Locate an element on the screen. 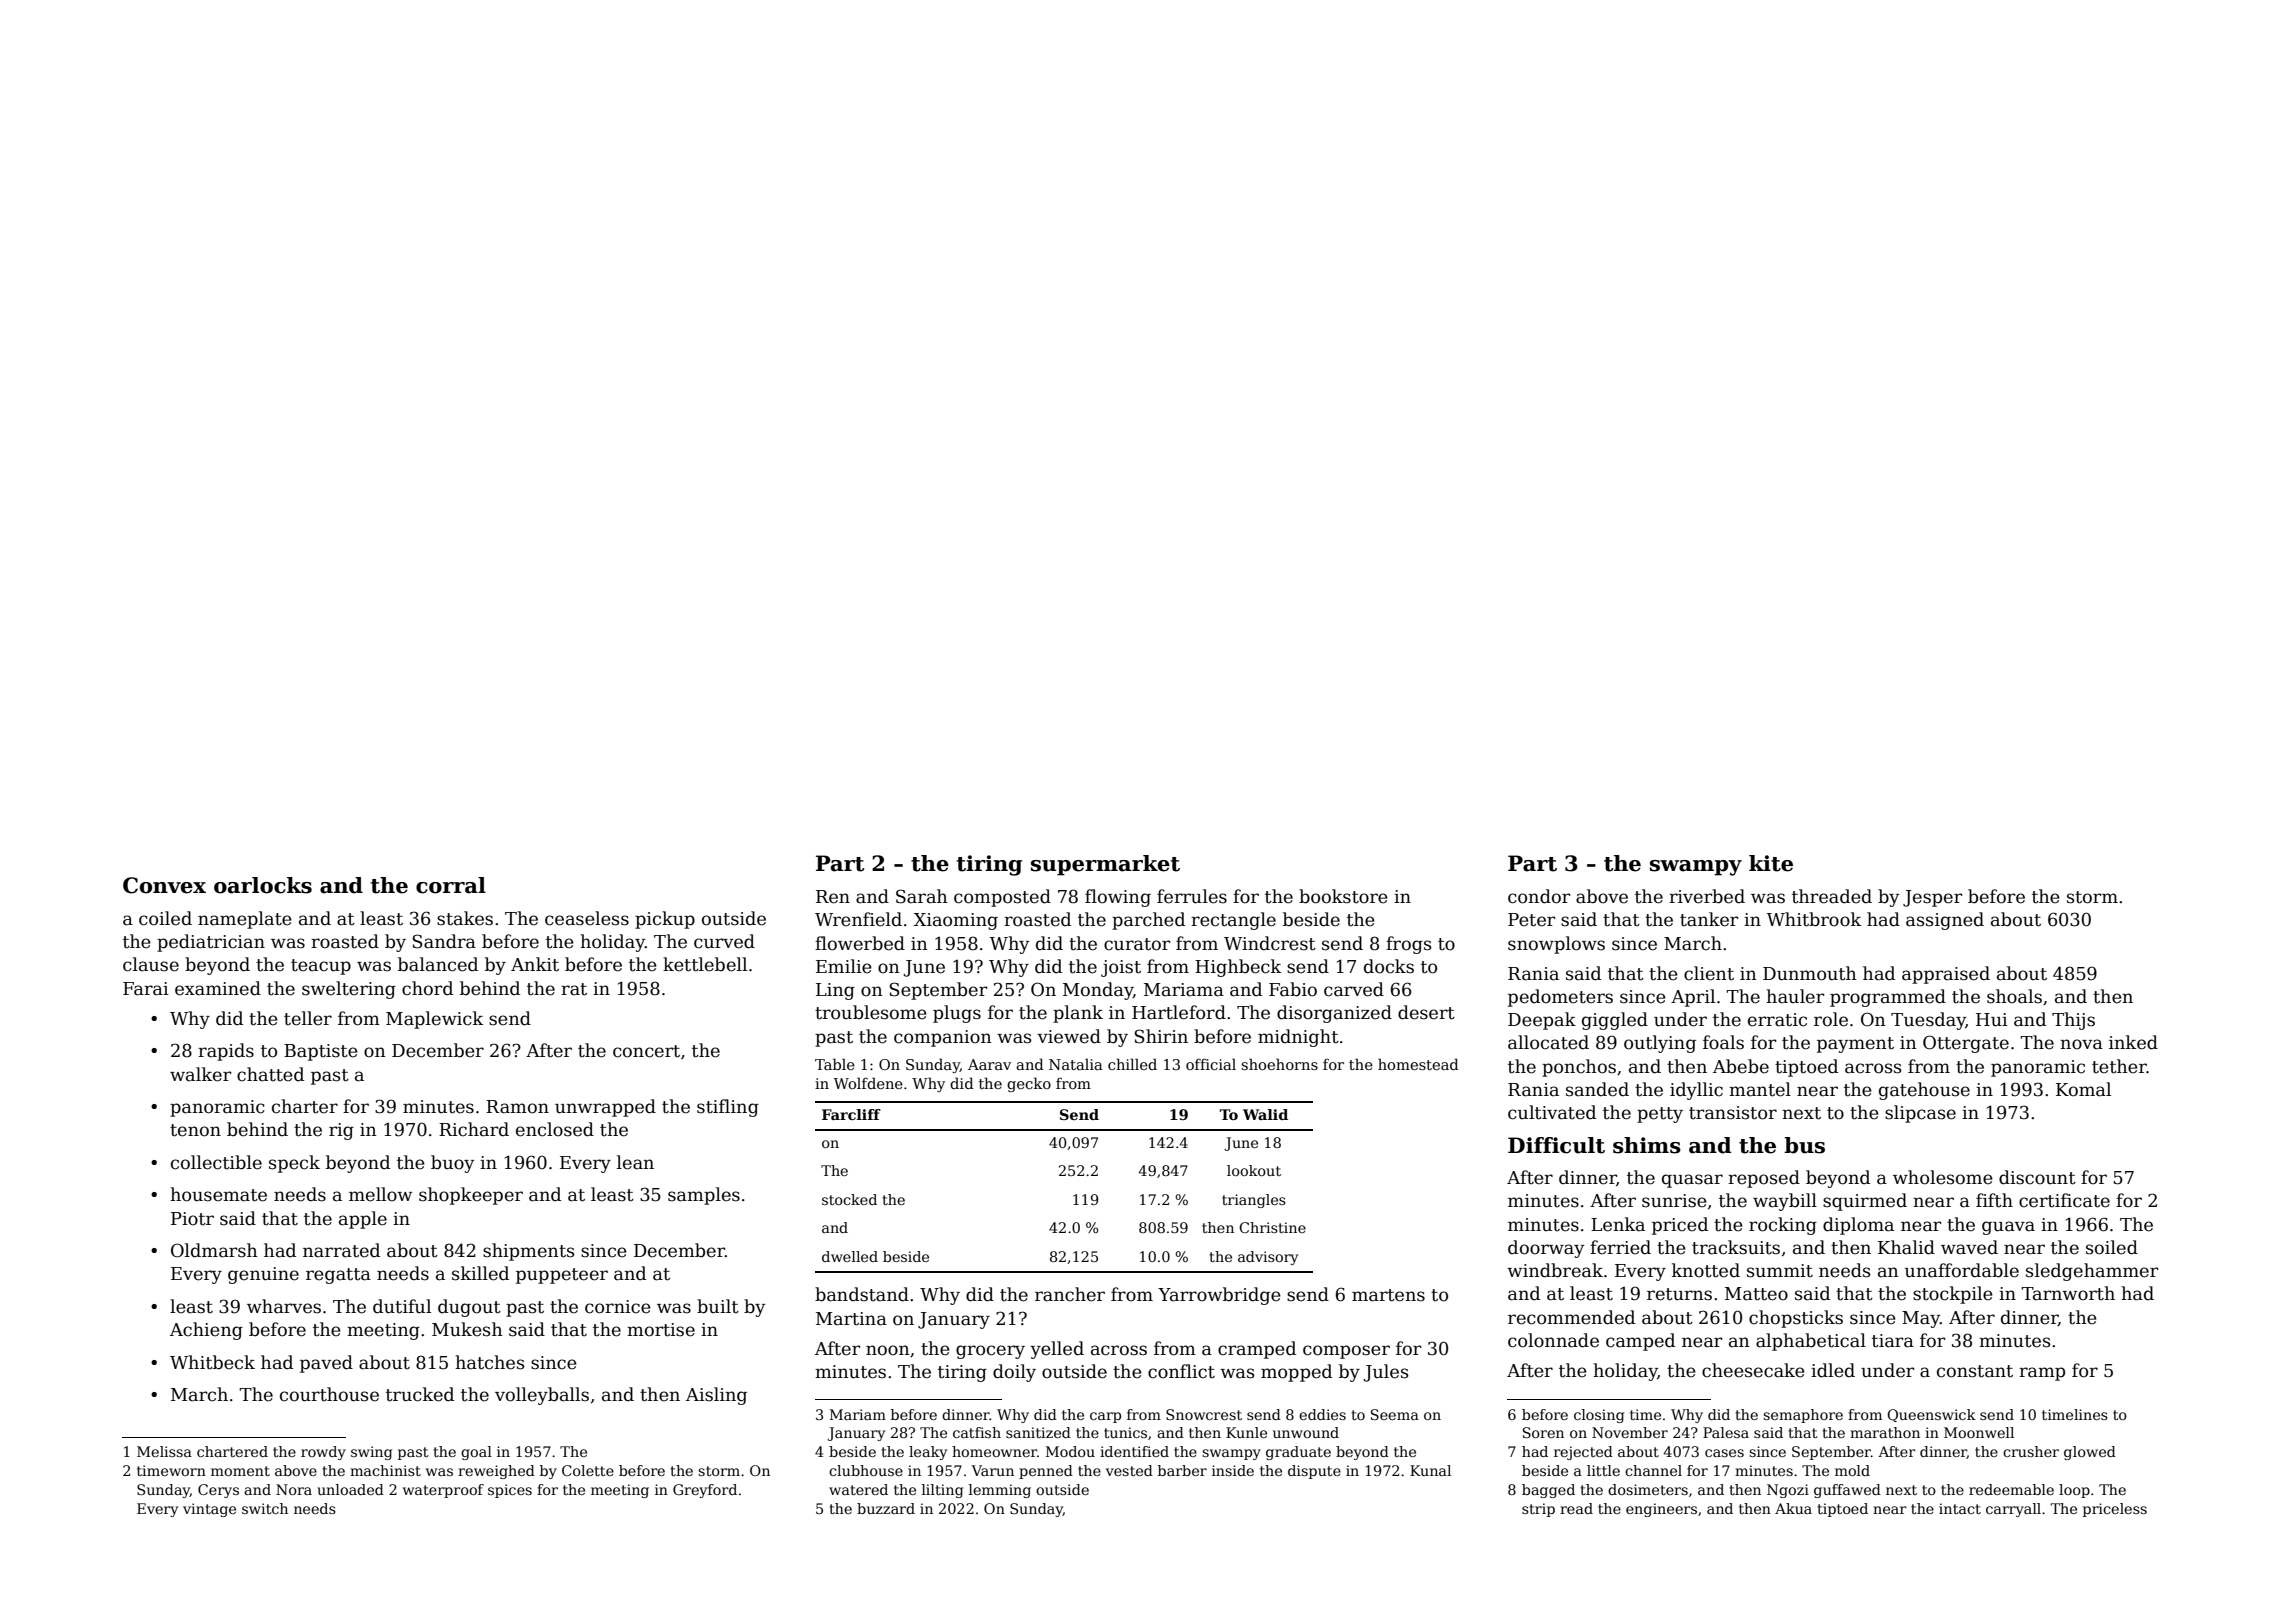  stocked is located at coordinates (849, 1199).
